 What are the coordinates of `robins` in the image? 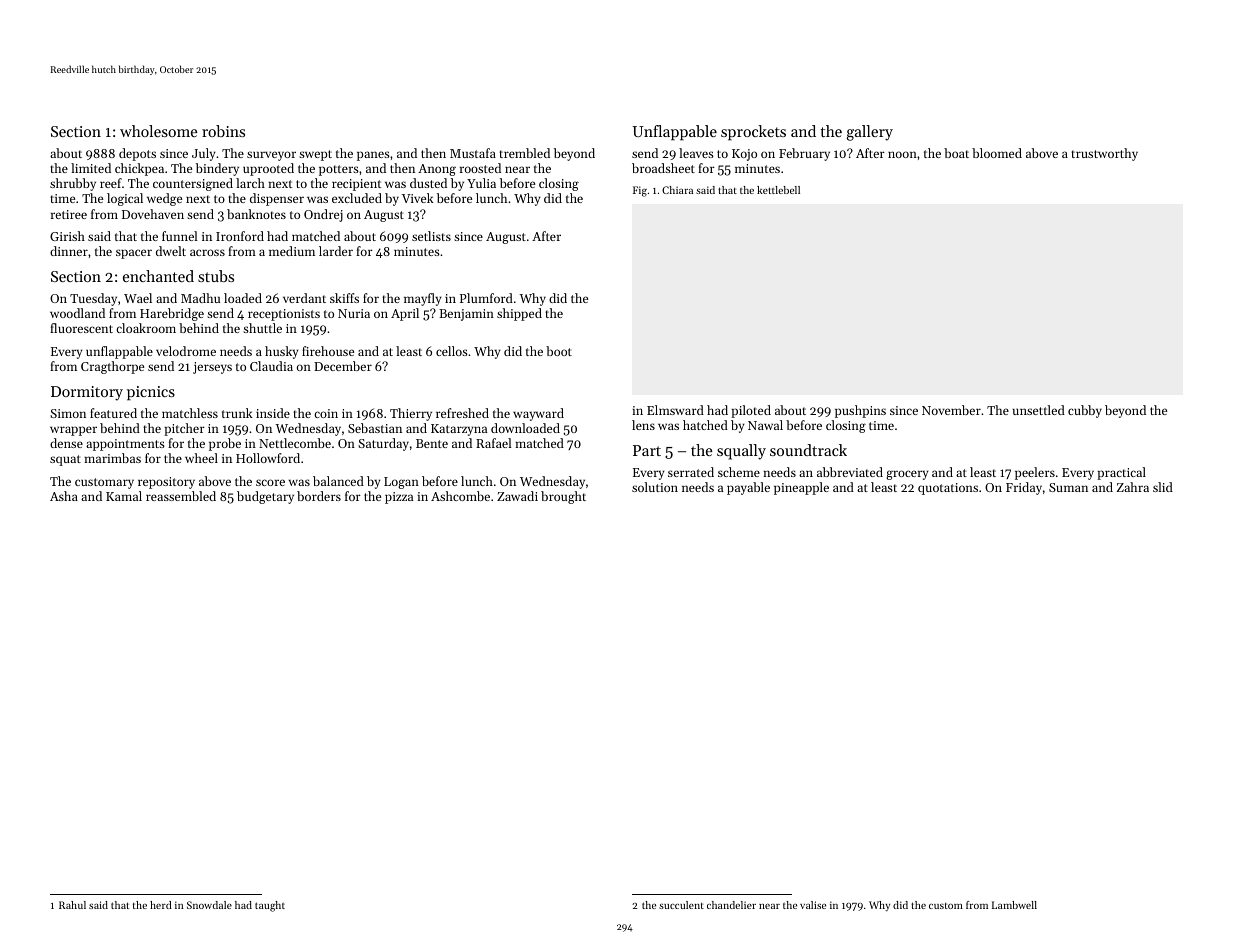 It's located at (223, 131).
